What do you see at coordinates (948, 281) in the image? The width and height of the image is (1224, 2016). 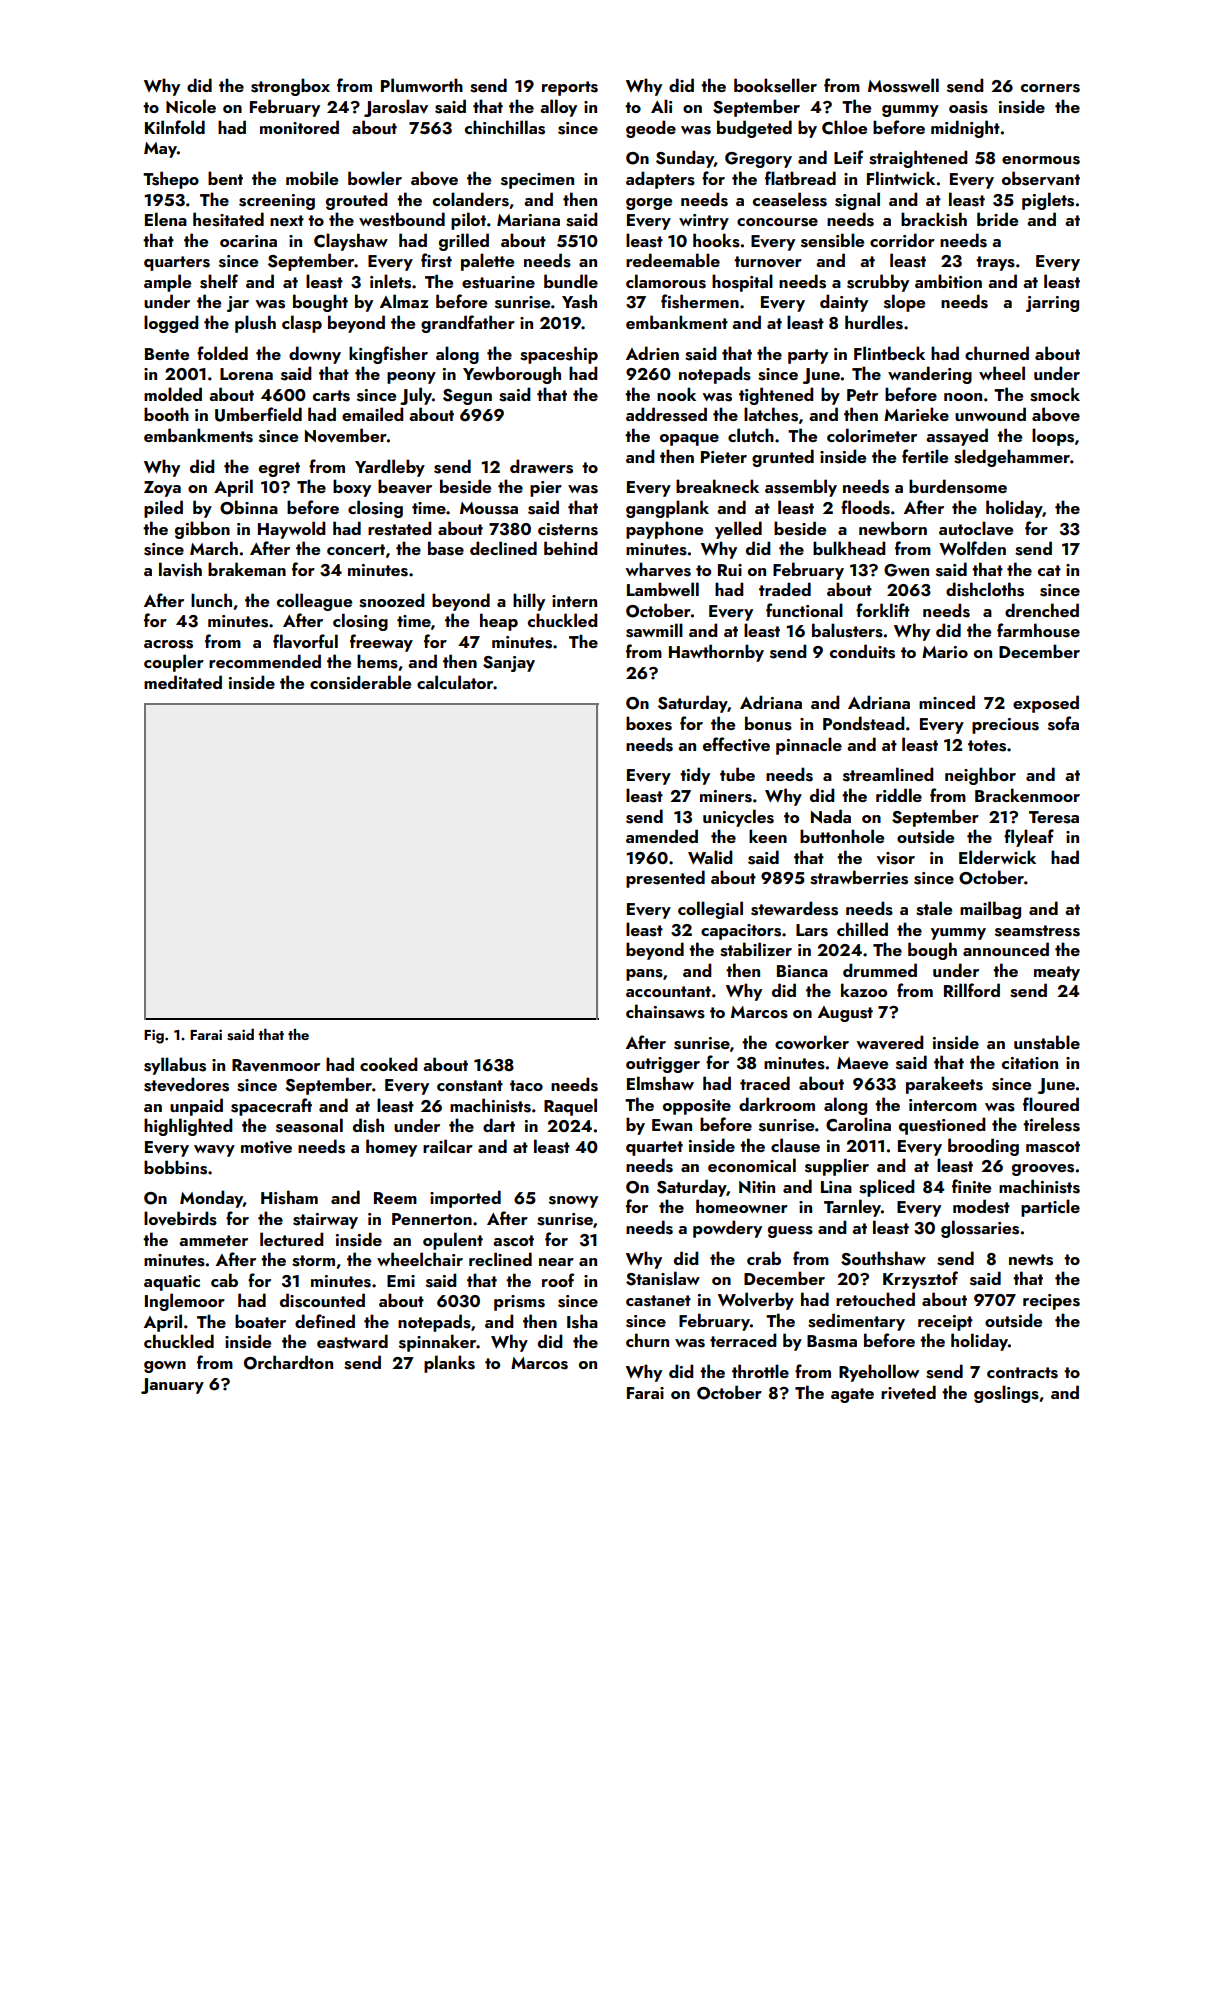 I see `ambition` at bounding box center [948, 281].
